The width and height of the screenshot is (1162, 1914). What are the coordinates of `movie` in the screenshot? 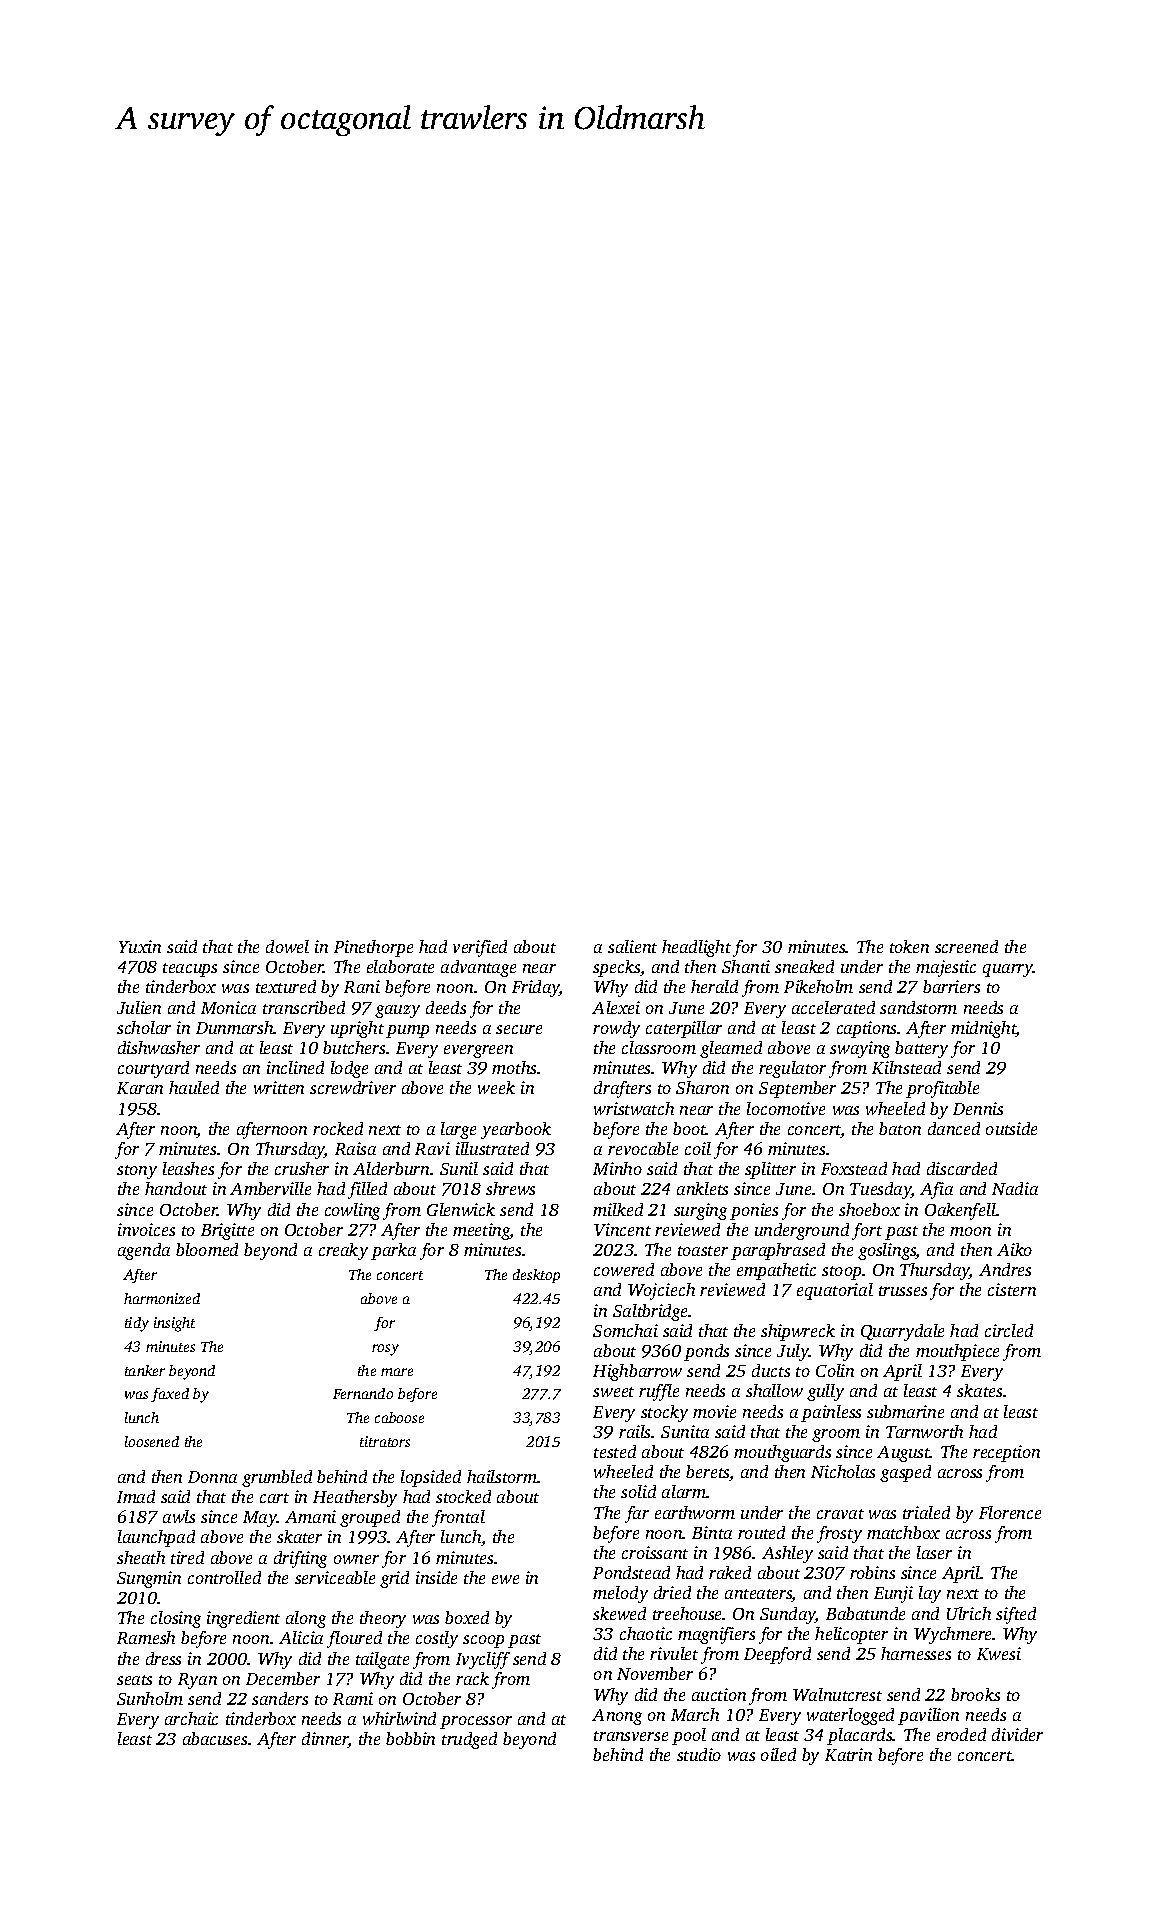 It's located at (714, 1411).
